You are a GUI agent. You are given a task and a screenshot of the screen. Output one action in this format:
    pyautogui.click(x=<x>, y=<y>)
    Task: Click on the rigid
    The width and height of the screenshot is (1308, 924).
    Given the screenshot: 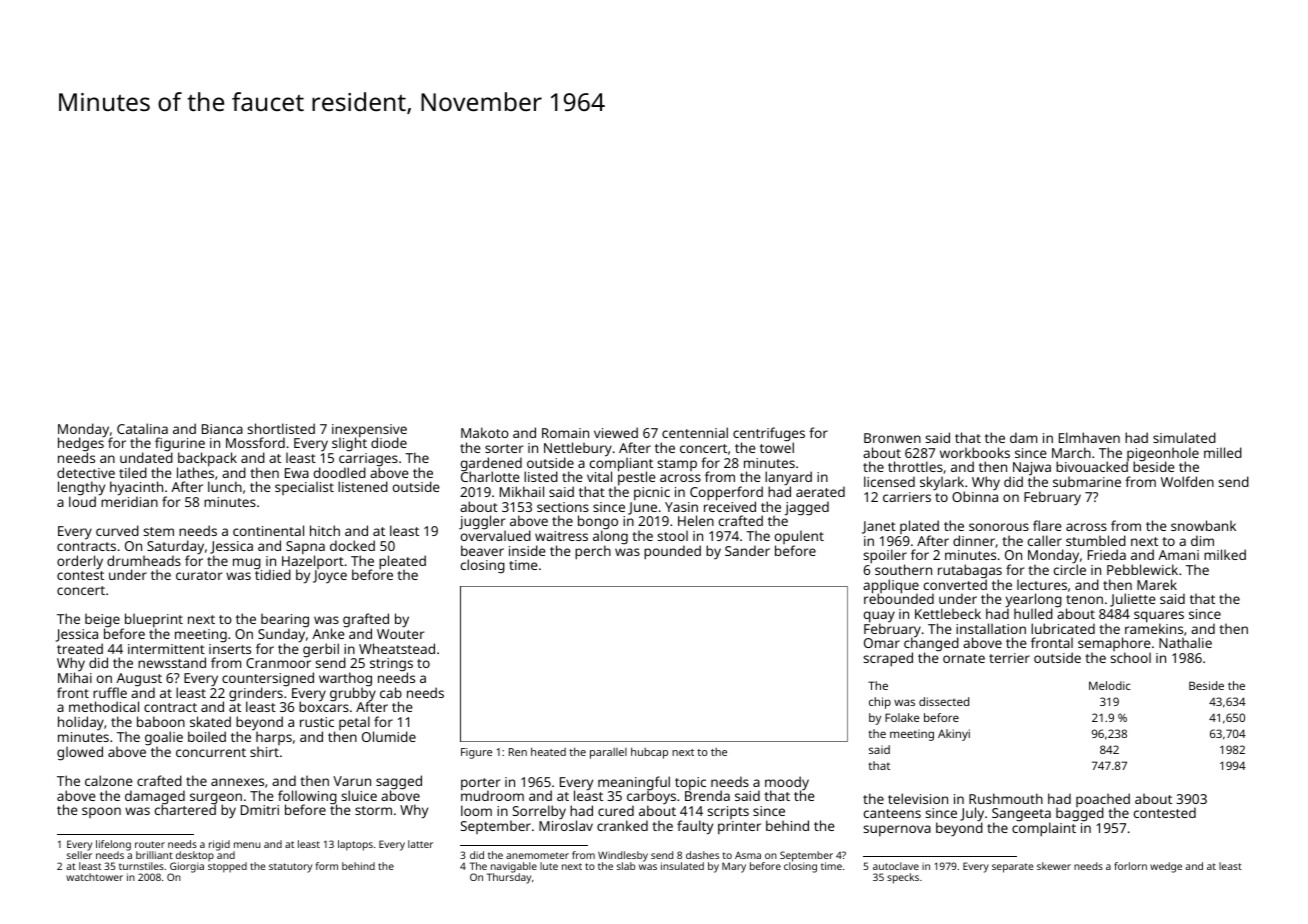 What is the action you would take?
    pyautogui.click(x=219, y=845)
